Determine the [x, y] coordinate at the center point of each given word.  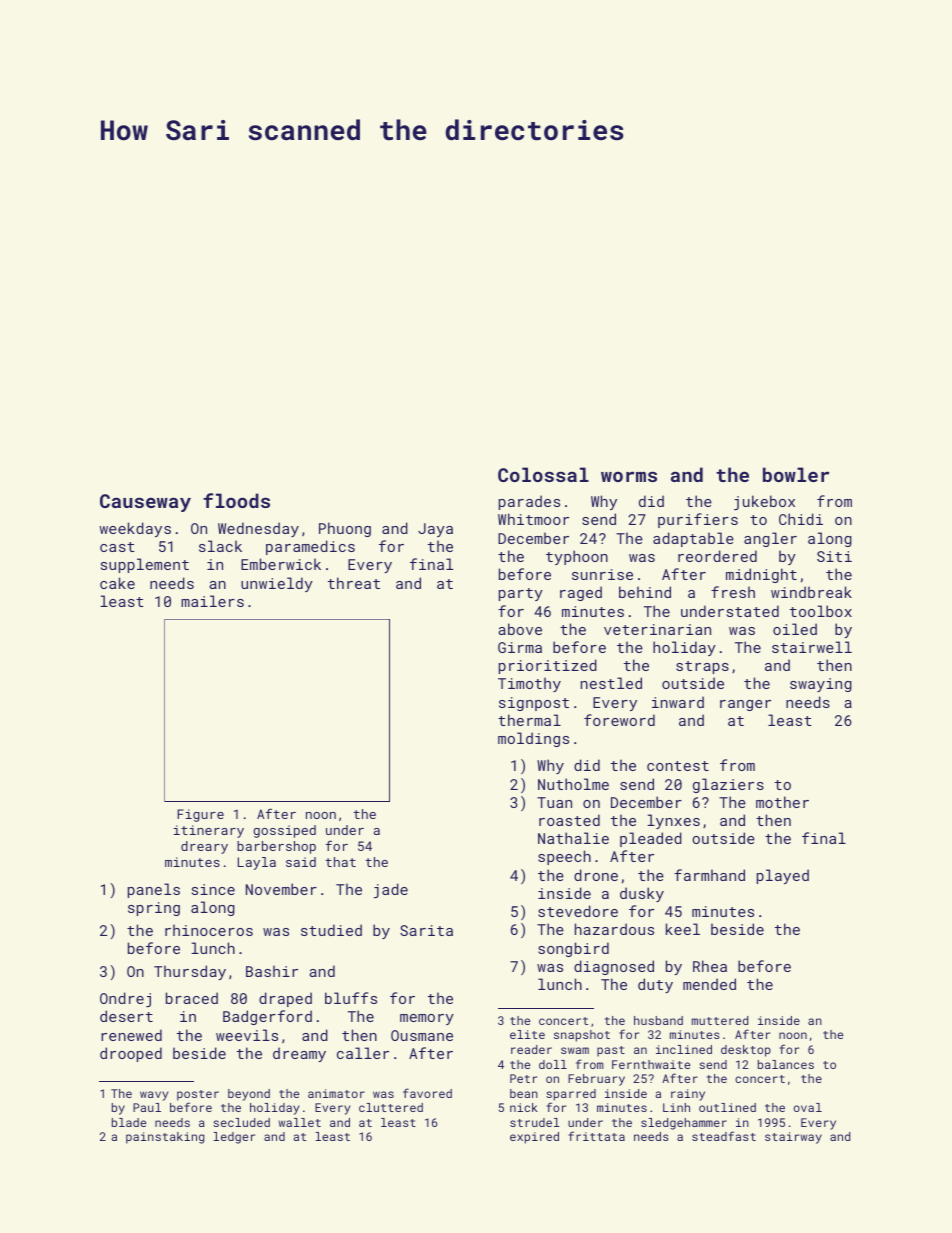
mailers [212, 601]
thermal [529, 720]
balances [786, 1064]
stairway [793, 1138]
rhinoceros [209, 930]
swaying [821, 685]
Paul [147, 1107]
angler [770, 539]
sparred [571, 1095]
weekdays [135, 529]
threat [354, 583]
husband [658, 1020]
